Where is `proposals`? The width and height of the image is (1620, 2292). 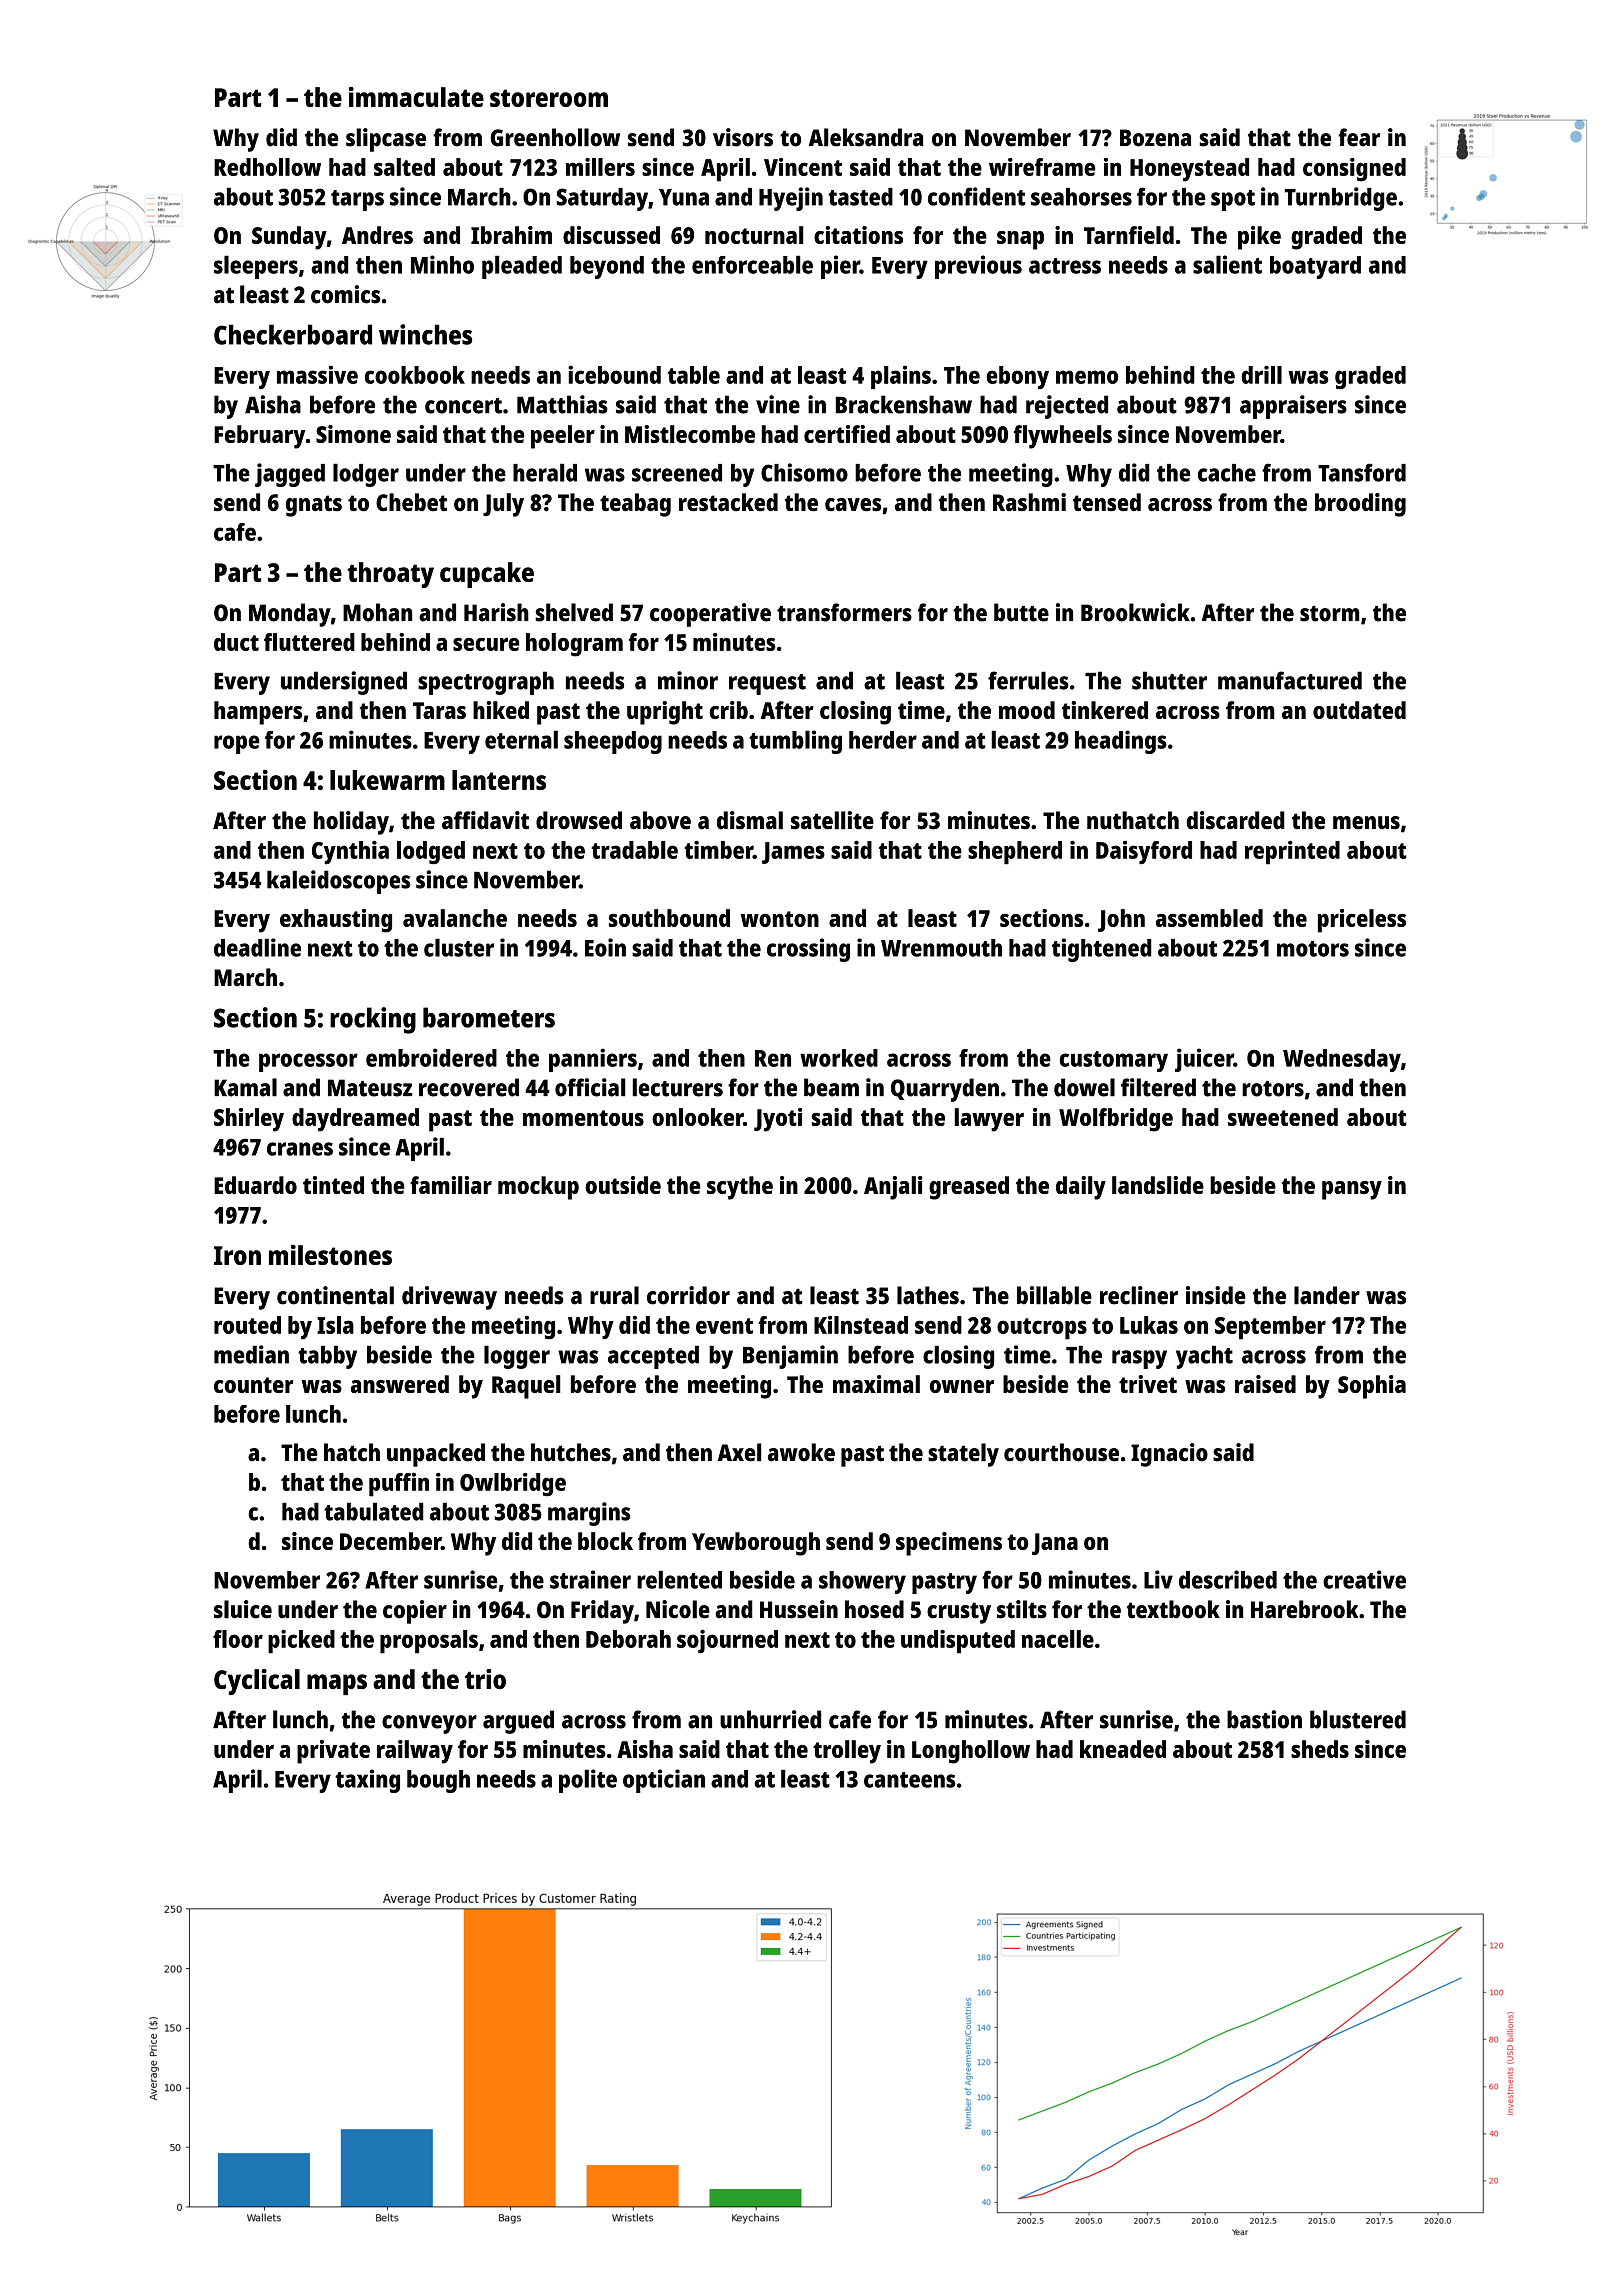
proposals is located at coordinates (429, 1642).
